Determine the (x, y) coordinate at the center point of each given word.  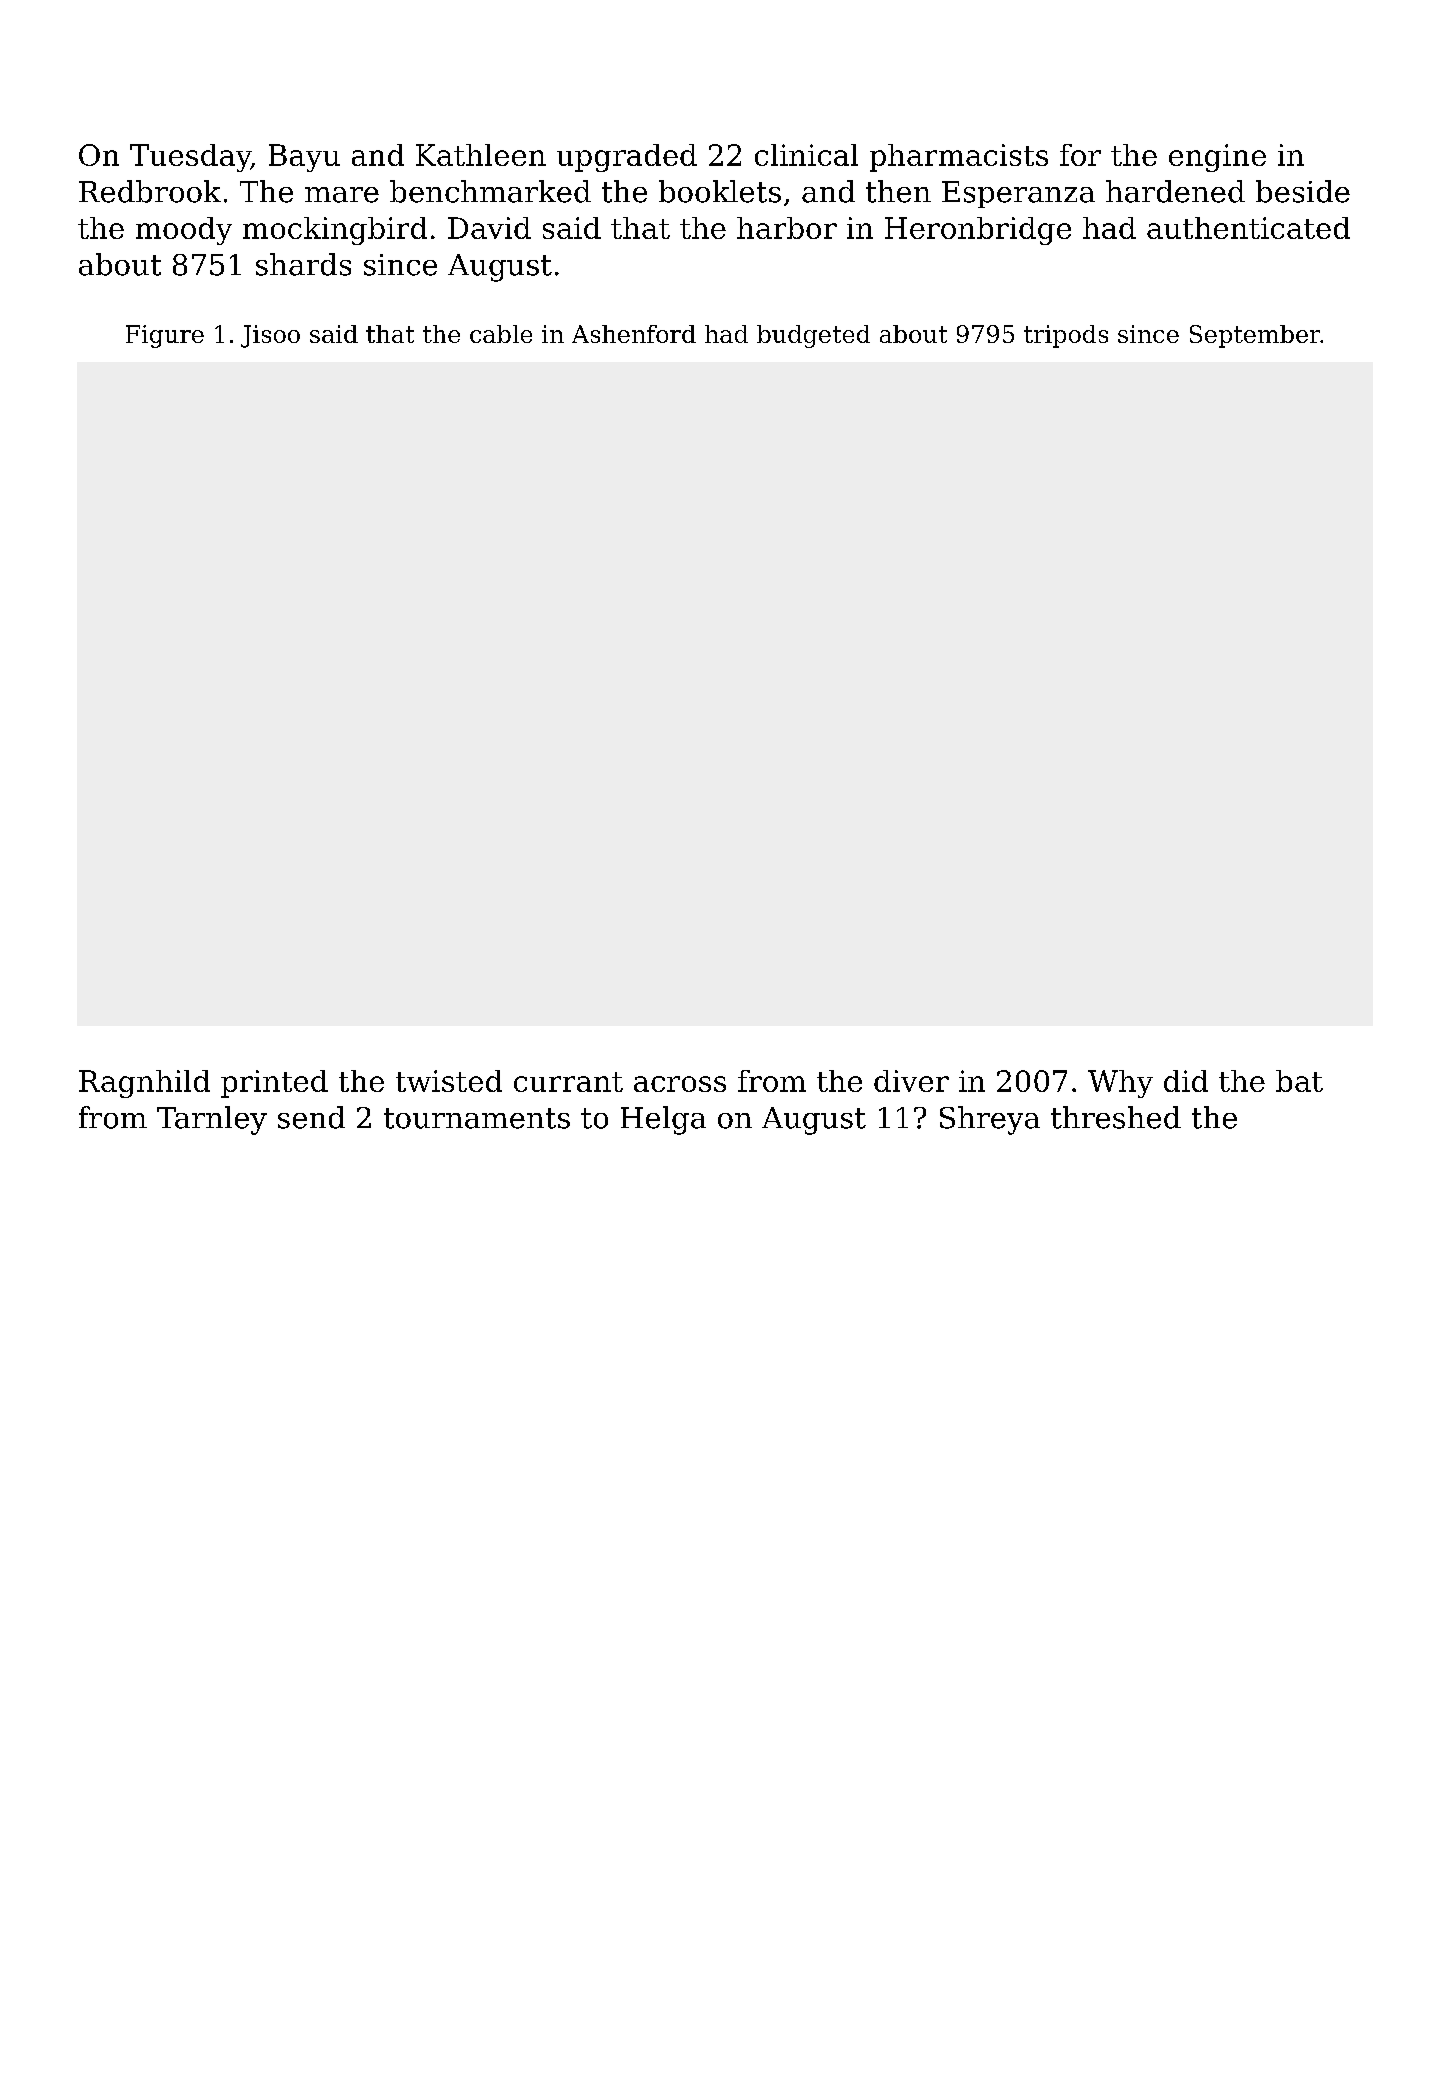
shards (303, 264)
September (1255, 336)
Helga (663, 1120)
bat (1299, 1081)
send (311, 1117)
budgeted (813, 336)
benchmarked (490, 191)
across (680, 1084)
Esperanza (1018, 194)
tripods (1066, 336)
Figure (165, 336)
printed (274, 1084)
